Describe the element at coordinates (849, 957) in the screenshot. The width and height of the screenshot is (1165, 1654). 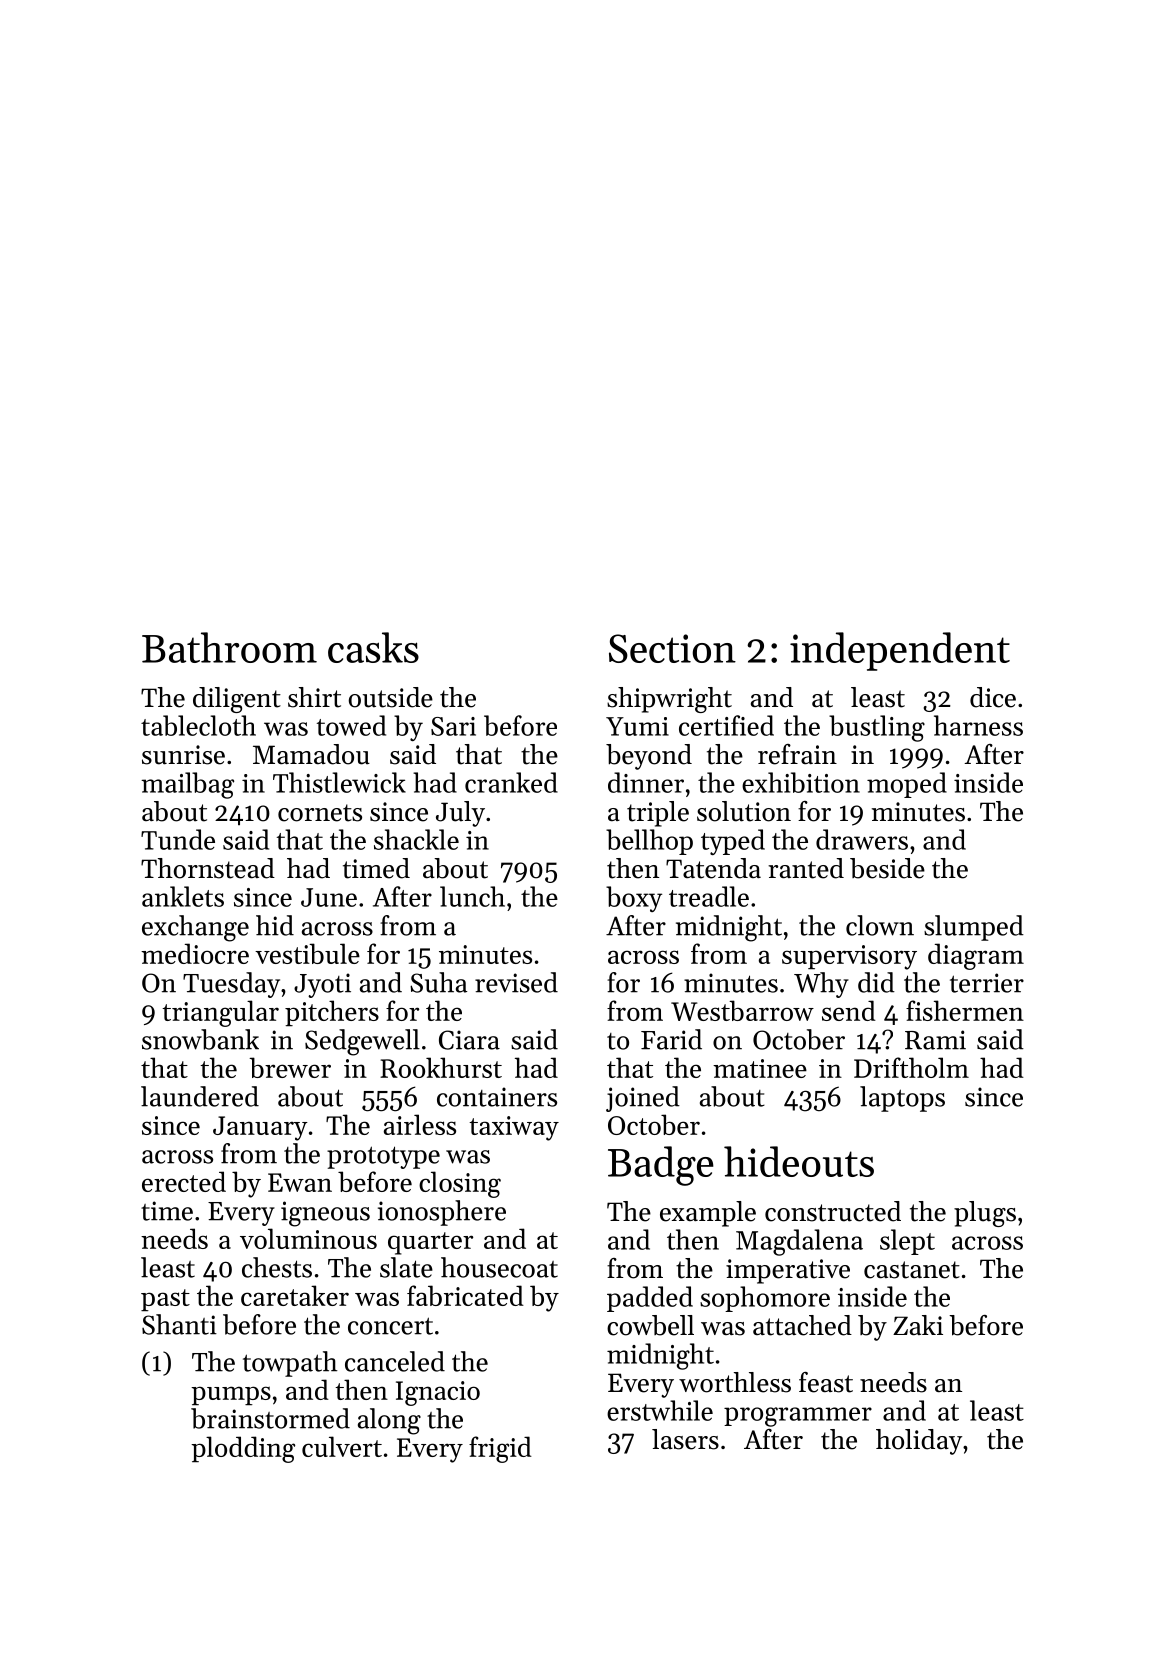
I see `supervisory` at that location.
